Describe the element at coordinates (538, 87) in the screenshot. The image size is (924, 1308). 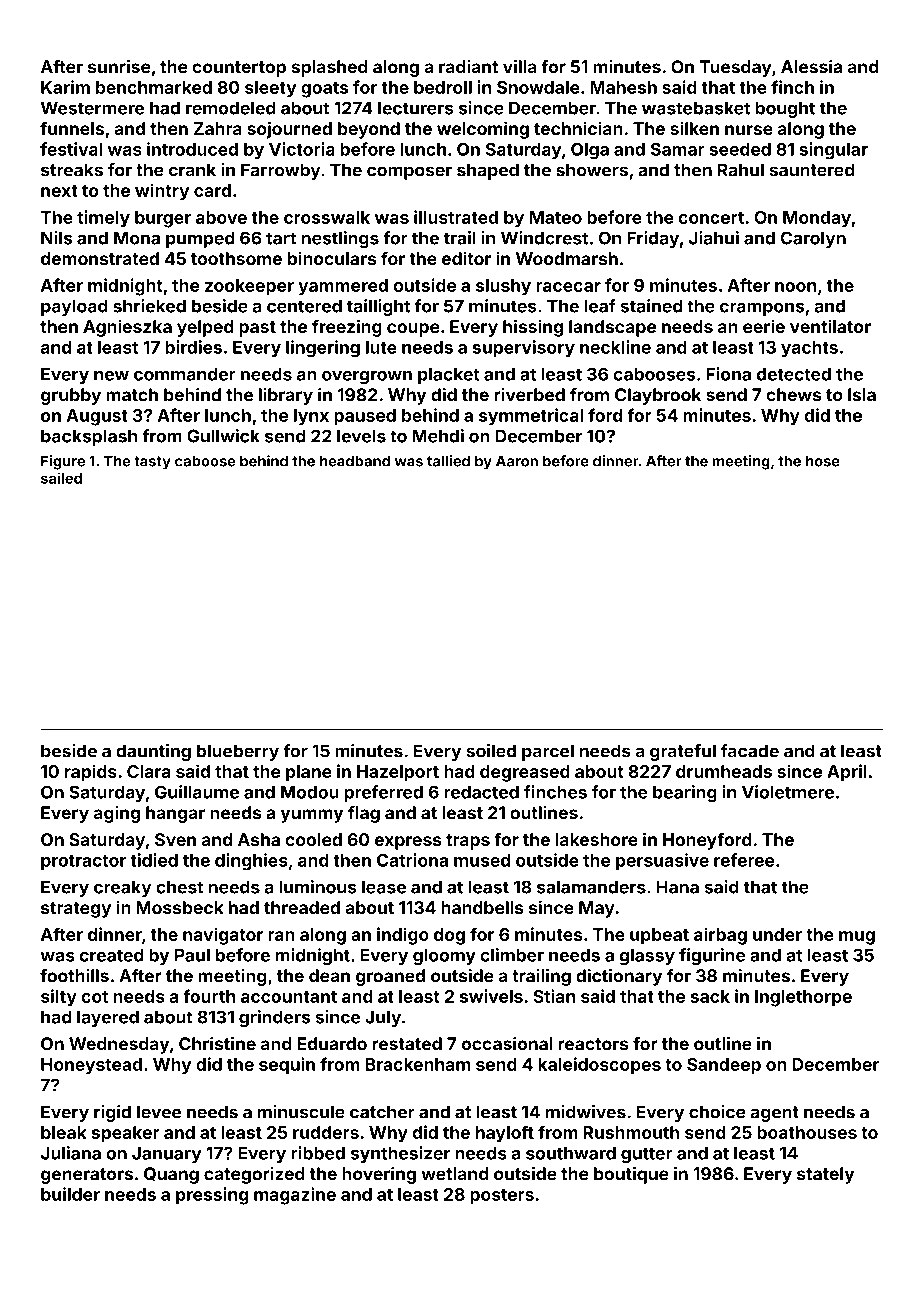
I see `Snowdale` at that location.
